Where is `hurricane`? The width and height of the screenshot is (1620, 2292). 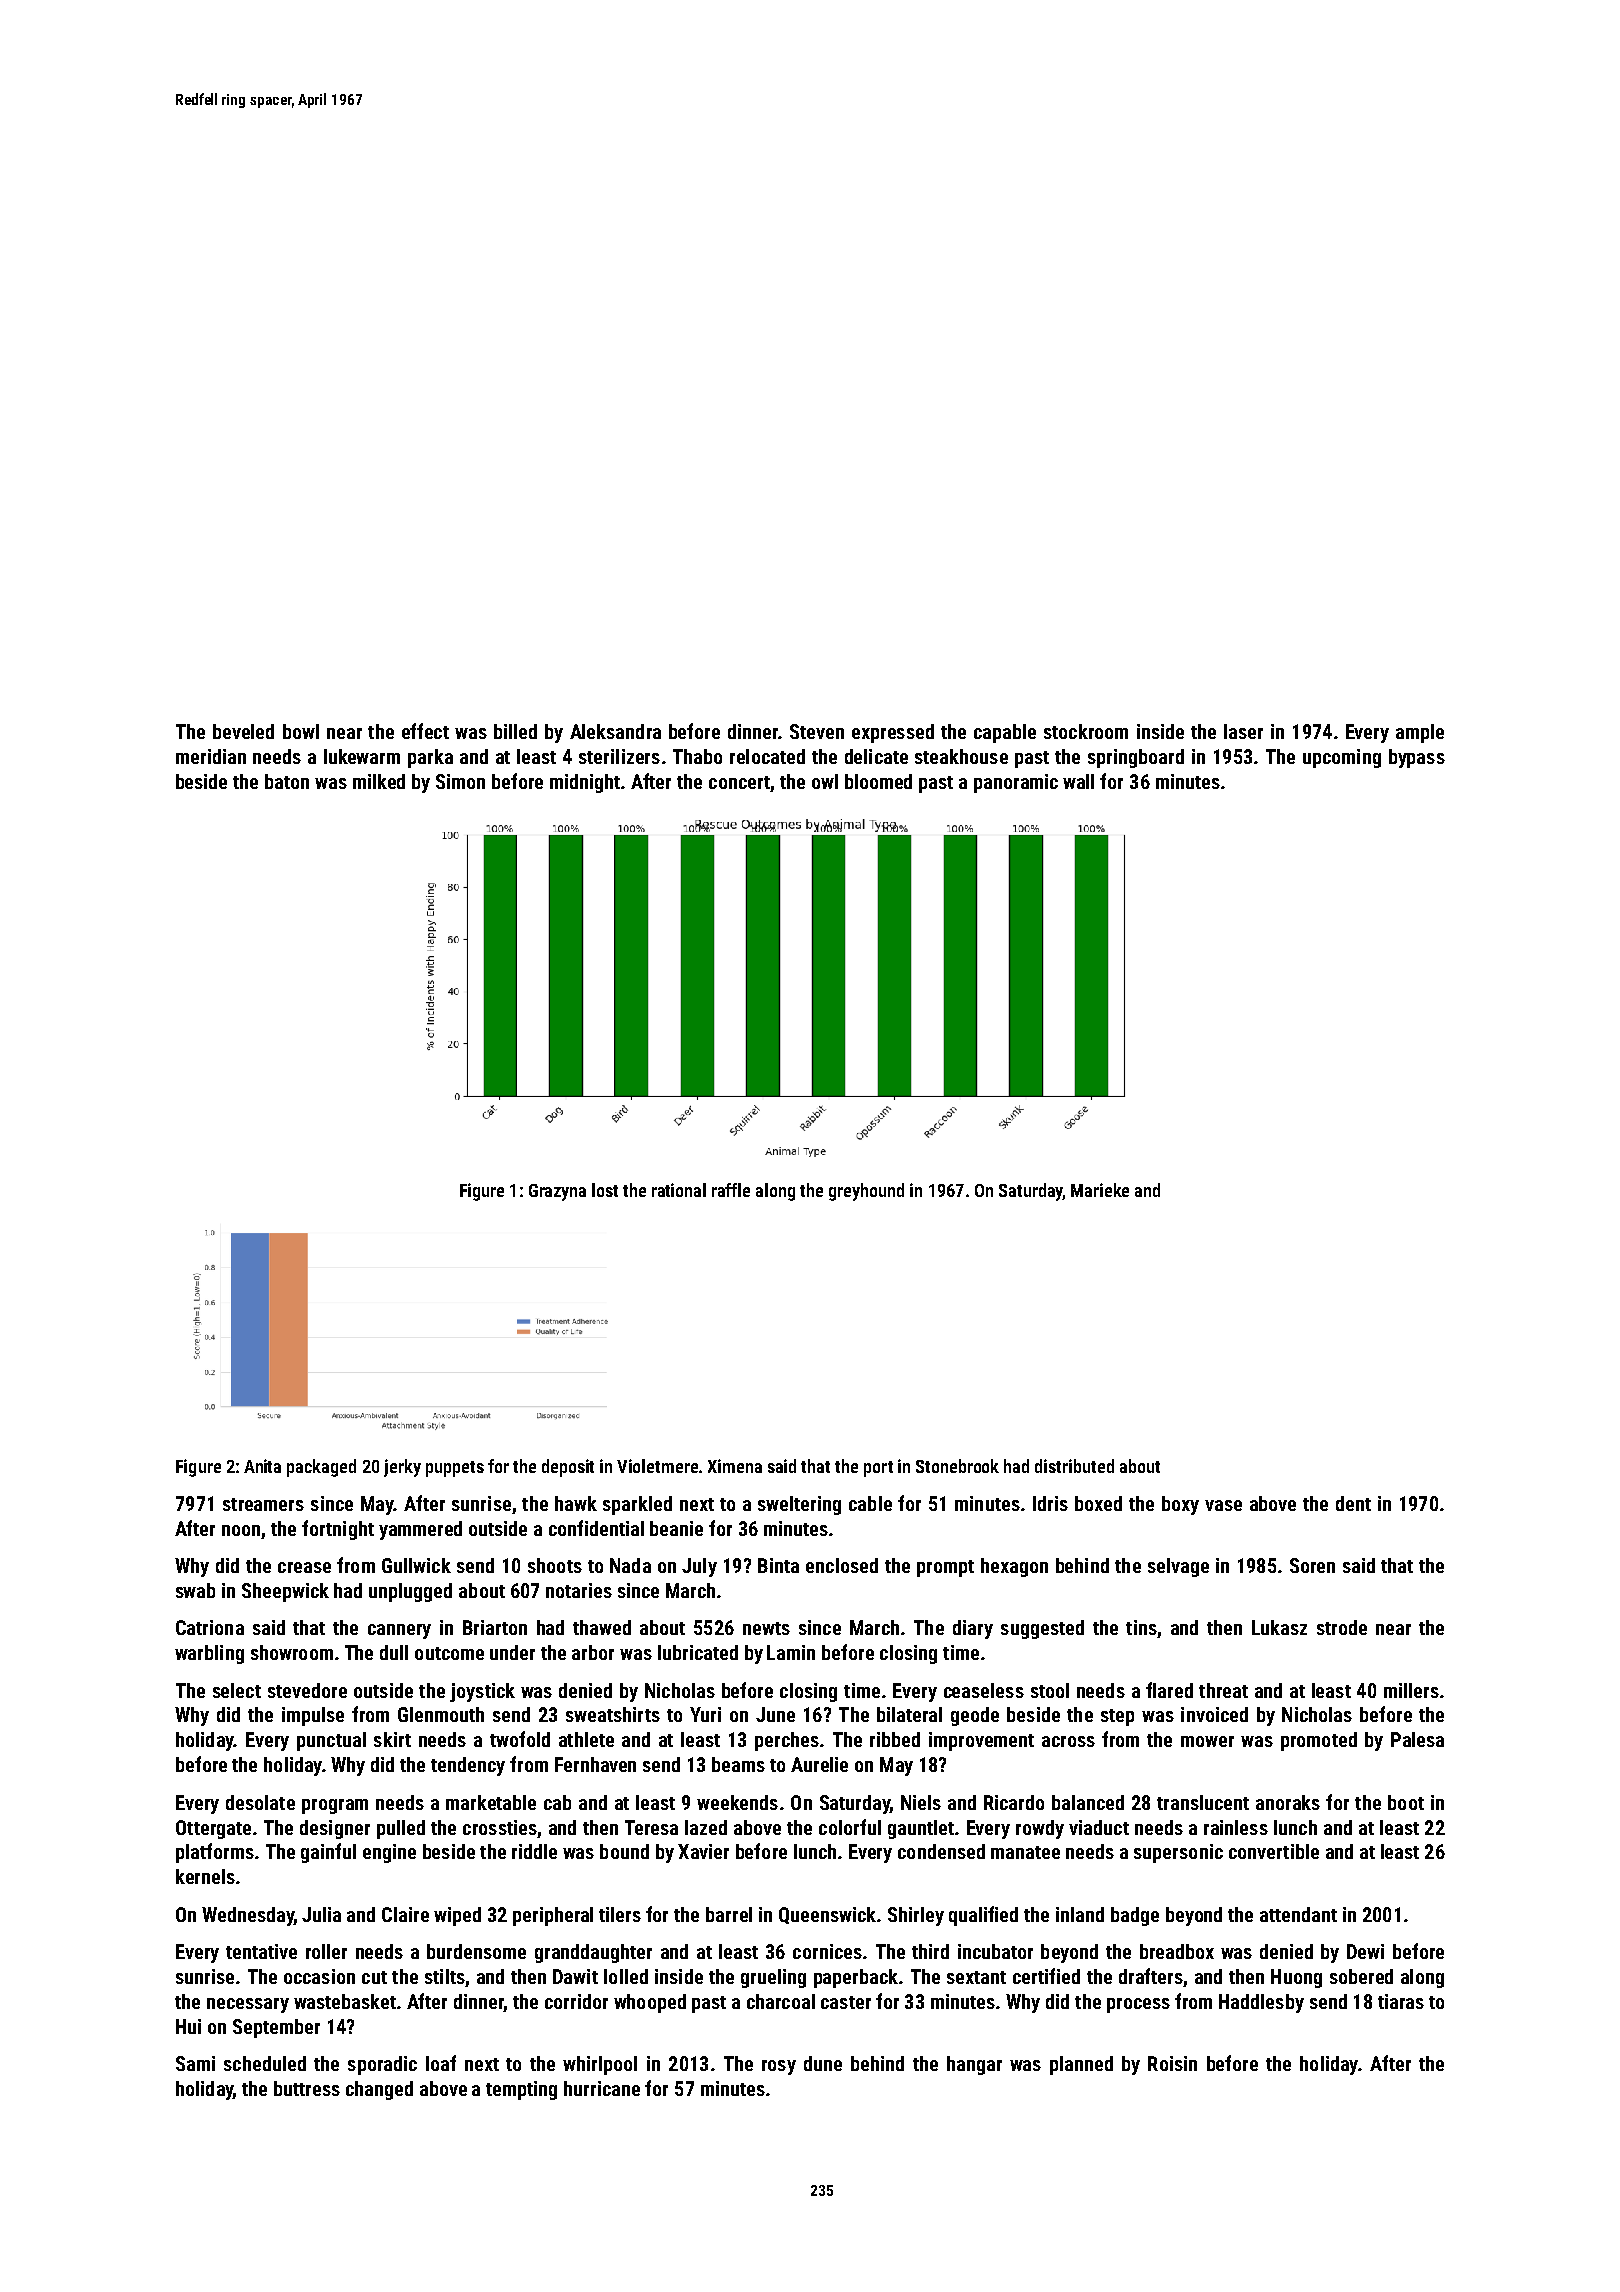 hurricane is located at coordinates (602, 2088).
